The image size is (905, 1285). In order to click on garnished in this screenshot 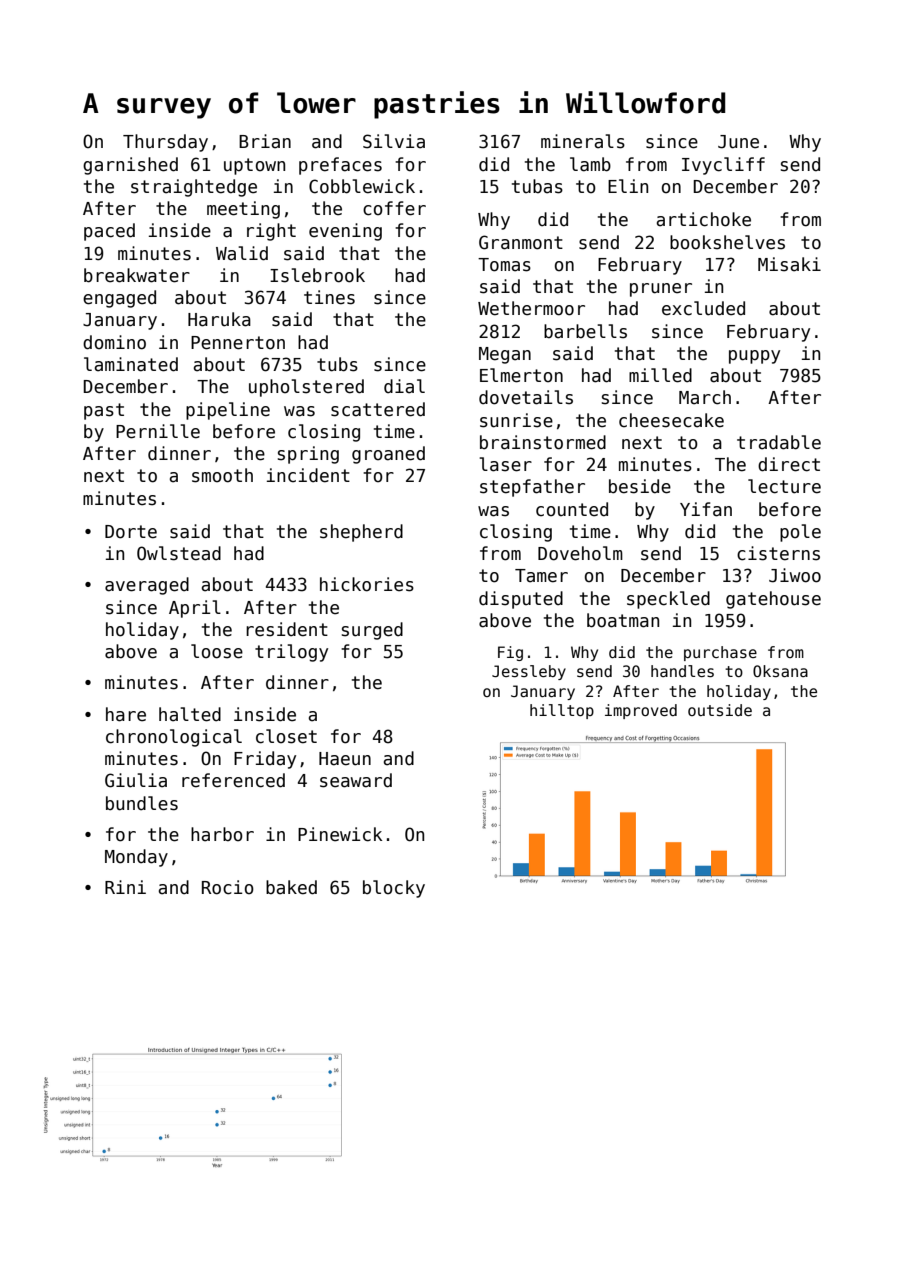, I will do `click(130, 166)`.
